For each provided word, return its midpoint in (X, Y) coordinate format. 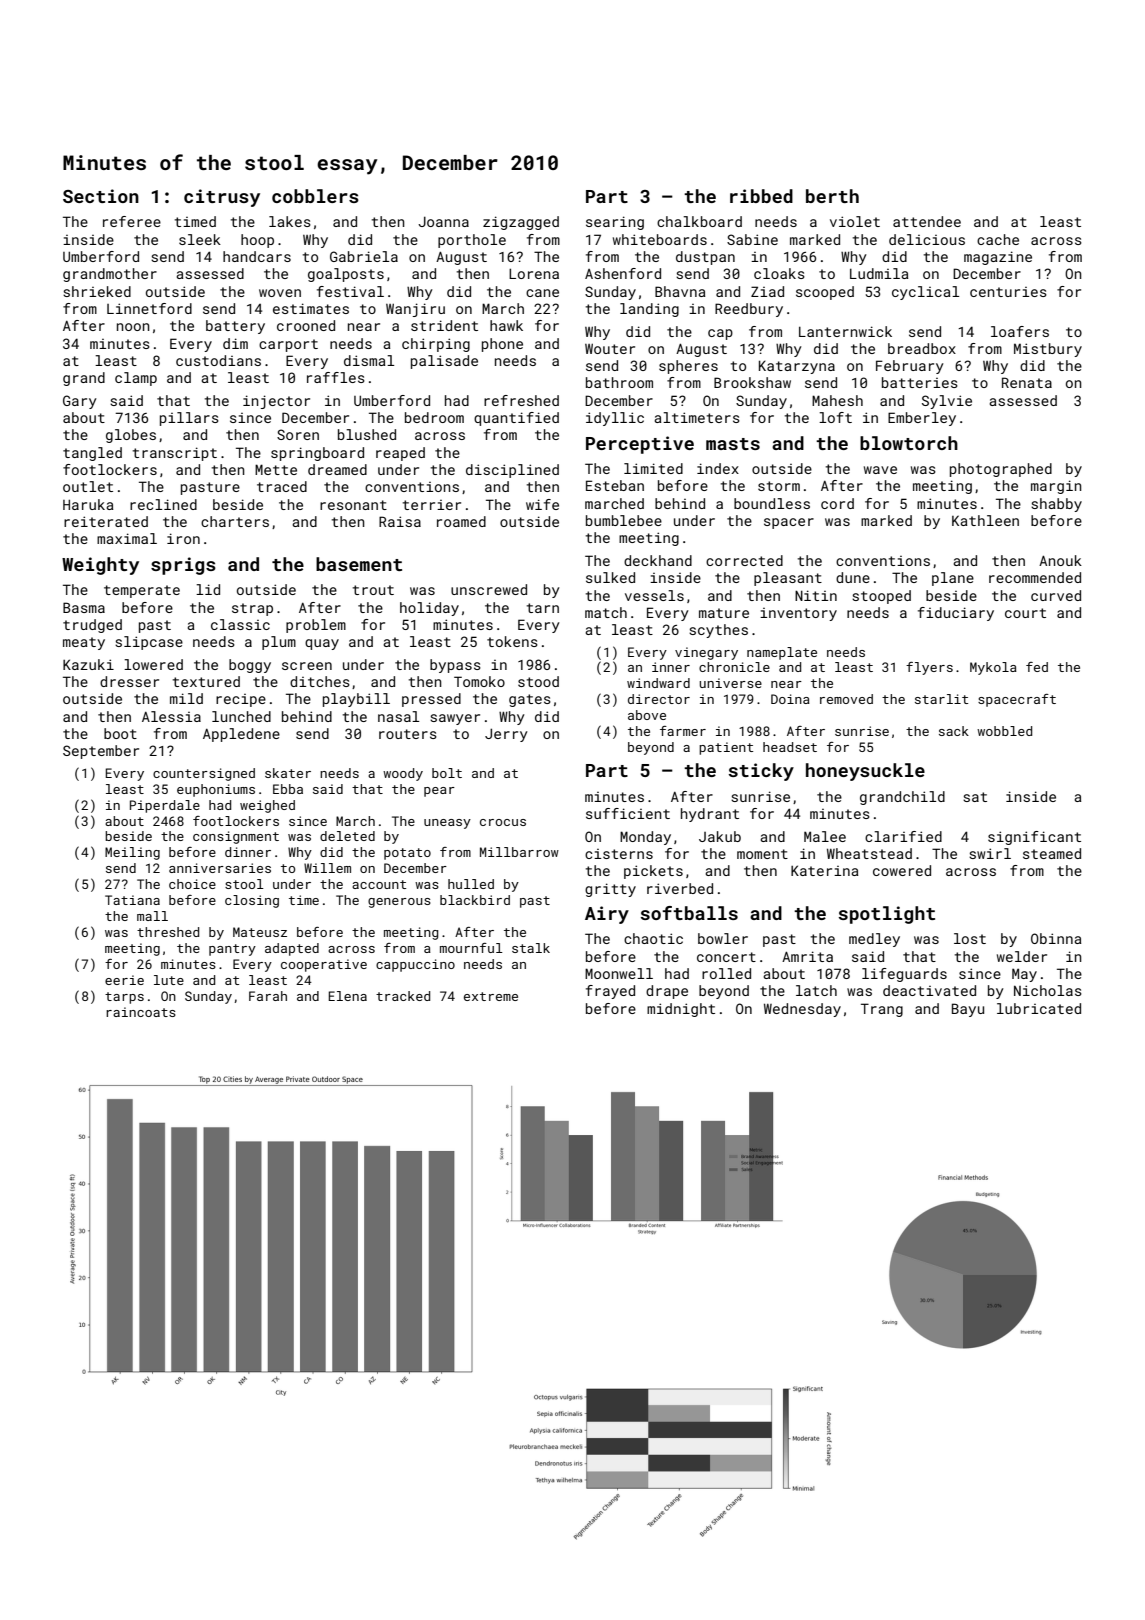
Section (101, 196)
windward (658, 683)
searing (615, 223)
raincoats (141, 1012)
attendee (927, 221)
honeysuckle (865, 772)
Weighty (100, 566)
